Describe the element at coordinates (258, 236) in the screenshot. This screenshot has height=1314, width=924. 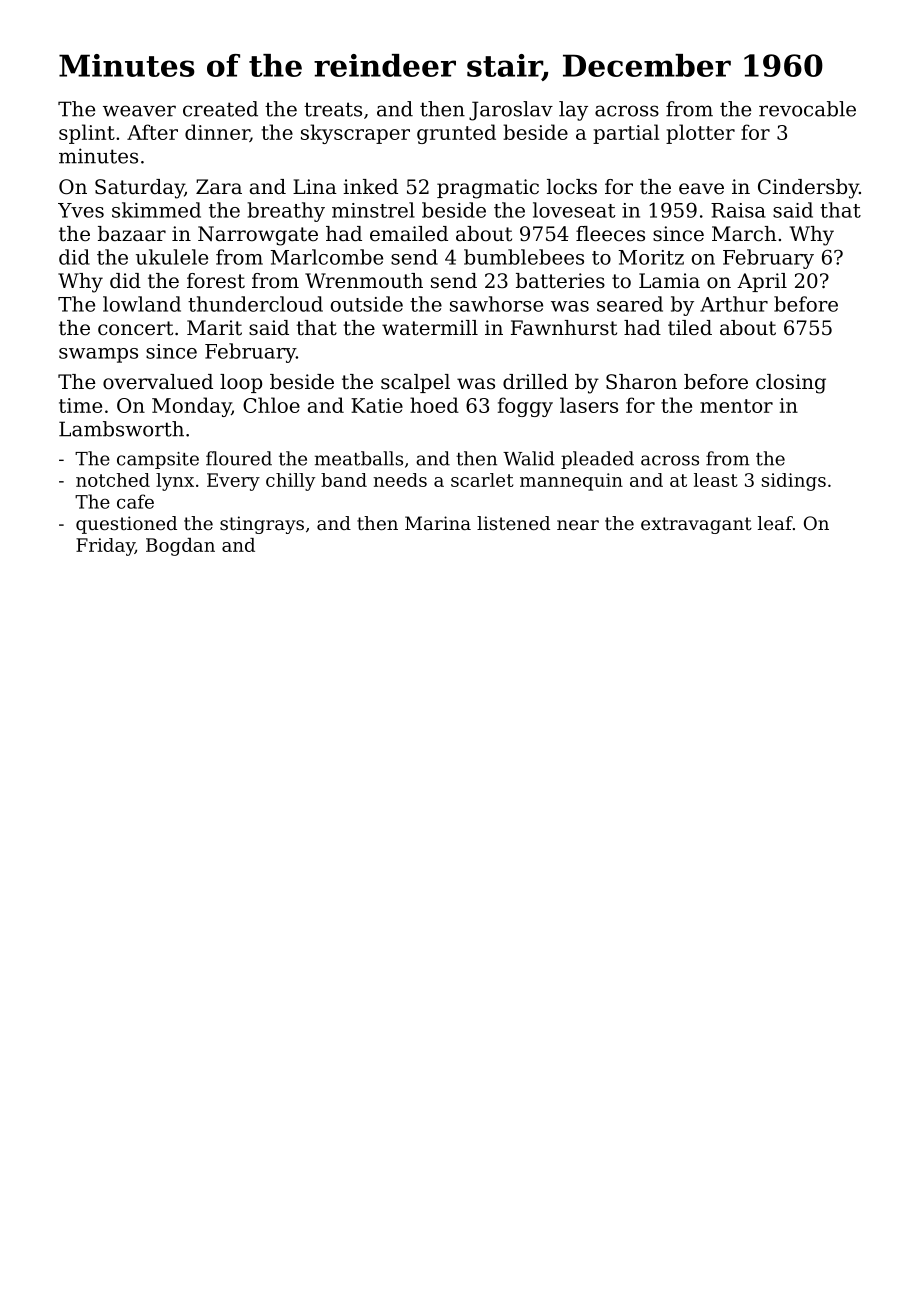
I see `Narrowgate` at that location.
